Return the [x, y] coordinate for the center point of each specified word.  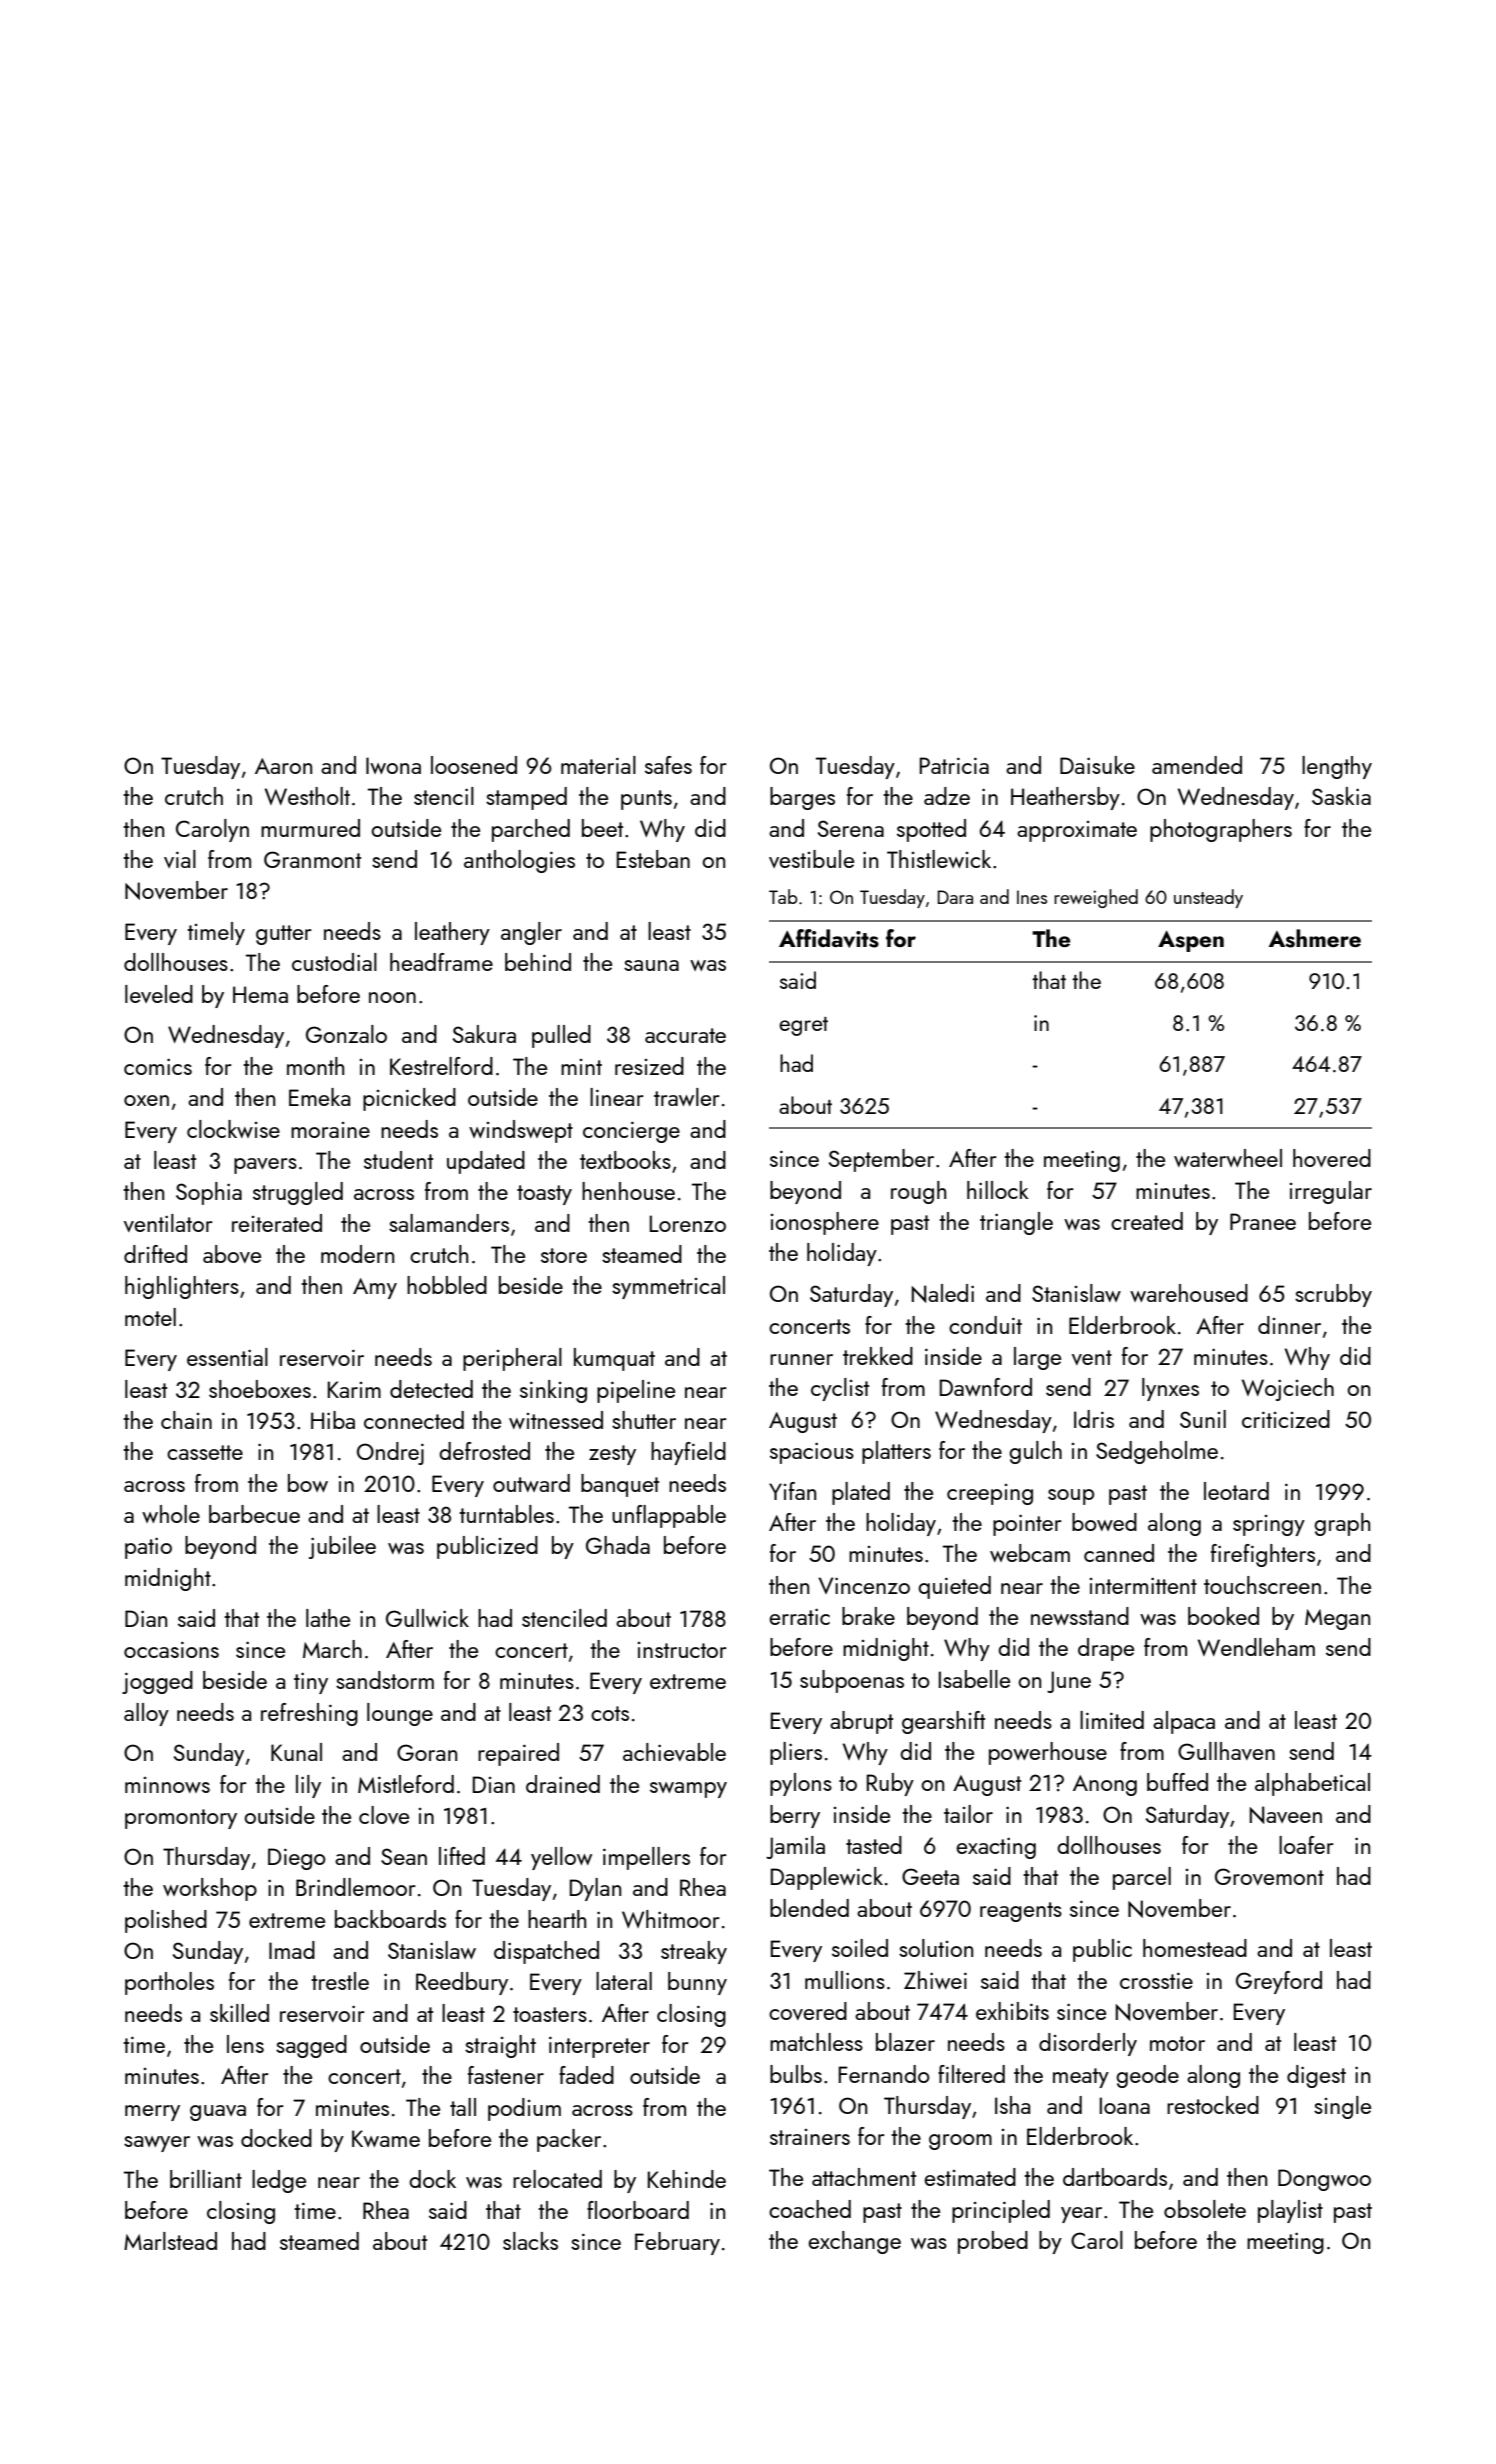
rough [918, 1192]
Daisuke [1097, 765]
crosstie [1156, 1980]
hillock [998, 1190]
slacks [530, 2241]
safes [668, 765]
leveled [159, 994]
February [677, 2243]
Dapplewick [827, 1878]
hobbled [447, 1285]
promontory [181, 1819]
